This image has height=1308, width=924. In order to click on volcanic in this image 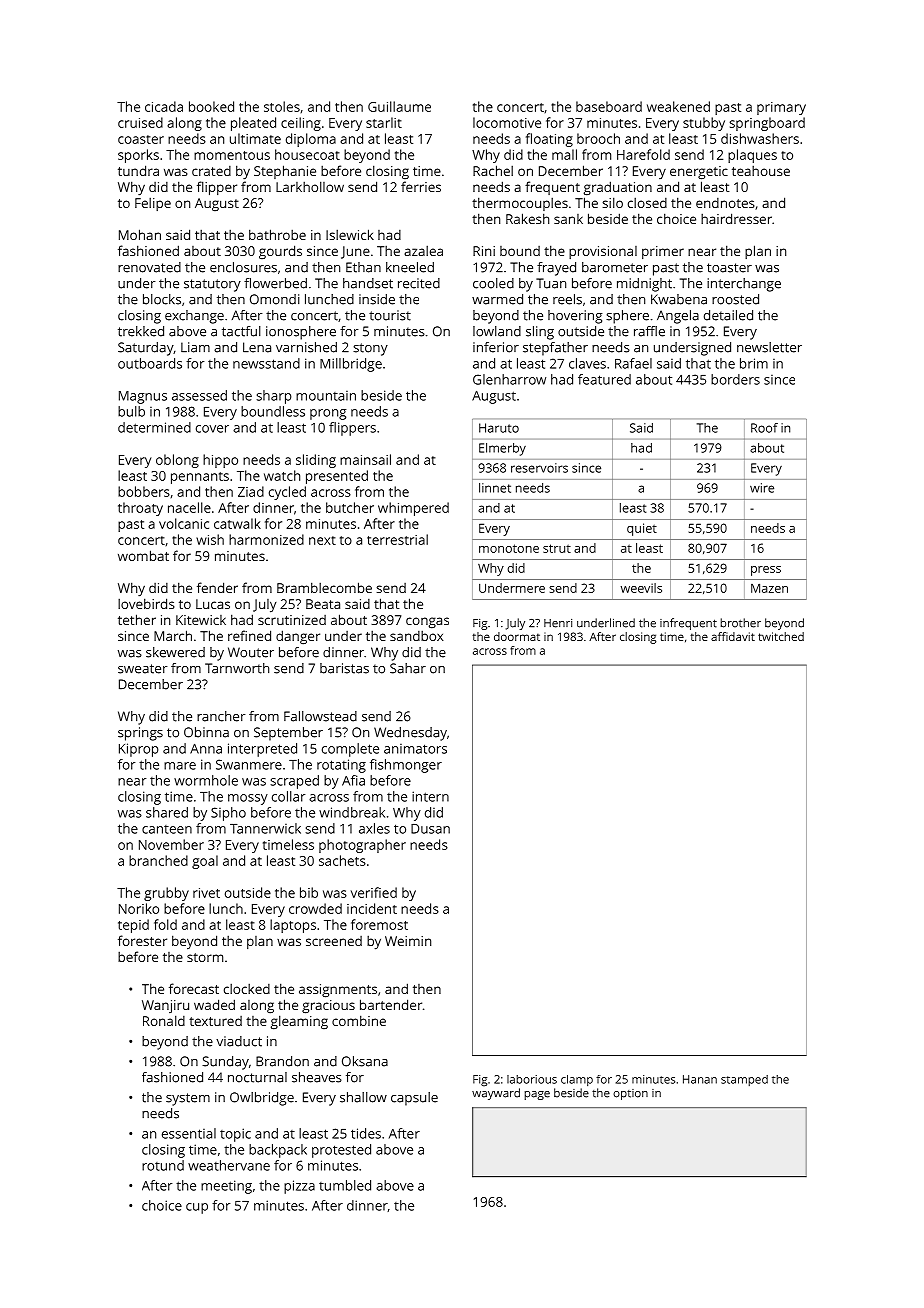, I will do `click(184, 523)`.
